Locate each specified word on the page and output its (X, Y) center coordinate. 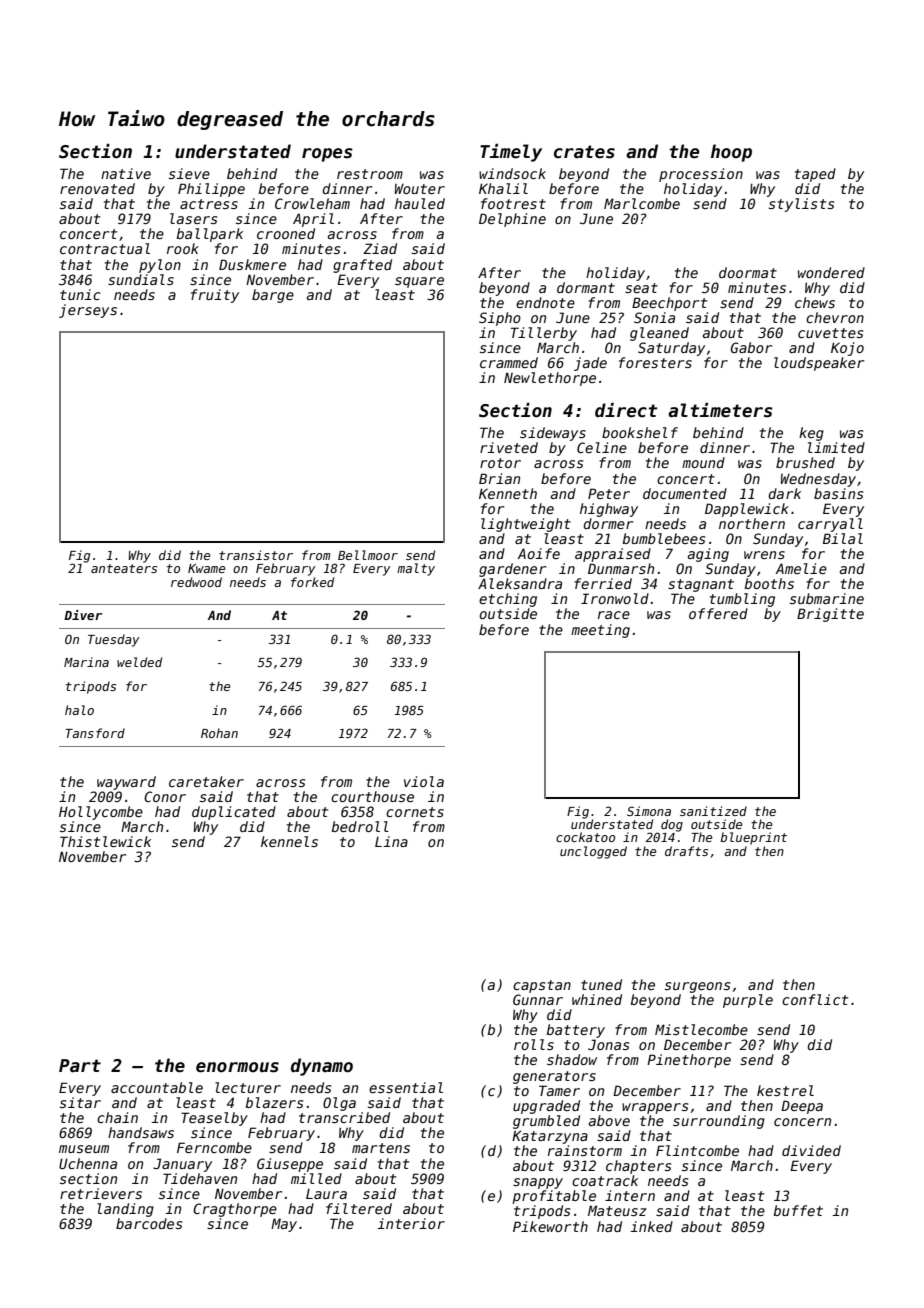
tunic (80, 294)
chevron (835, 317)
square (419, 282)
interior (411, 1223)
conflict (815, 999)
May (284, 1225)
